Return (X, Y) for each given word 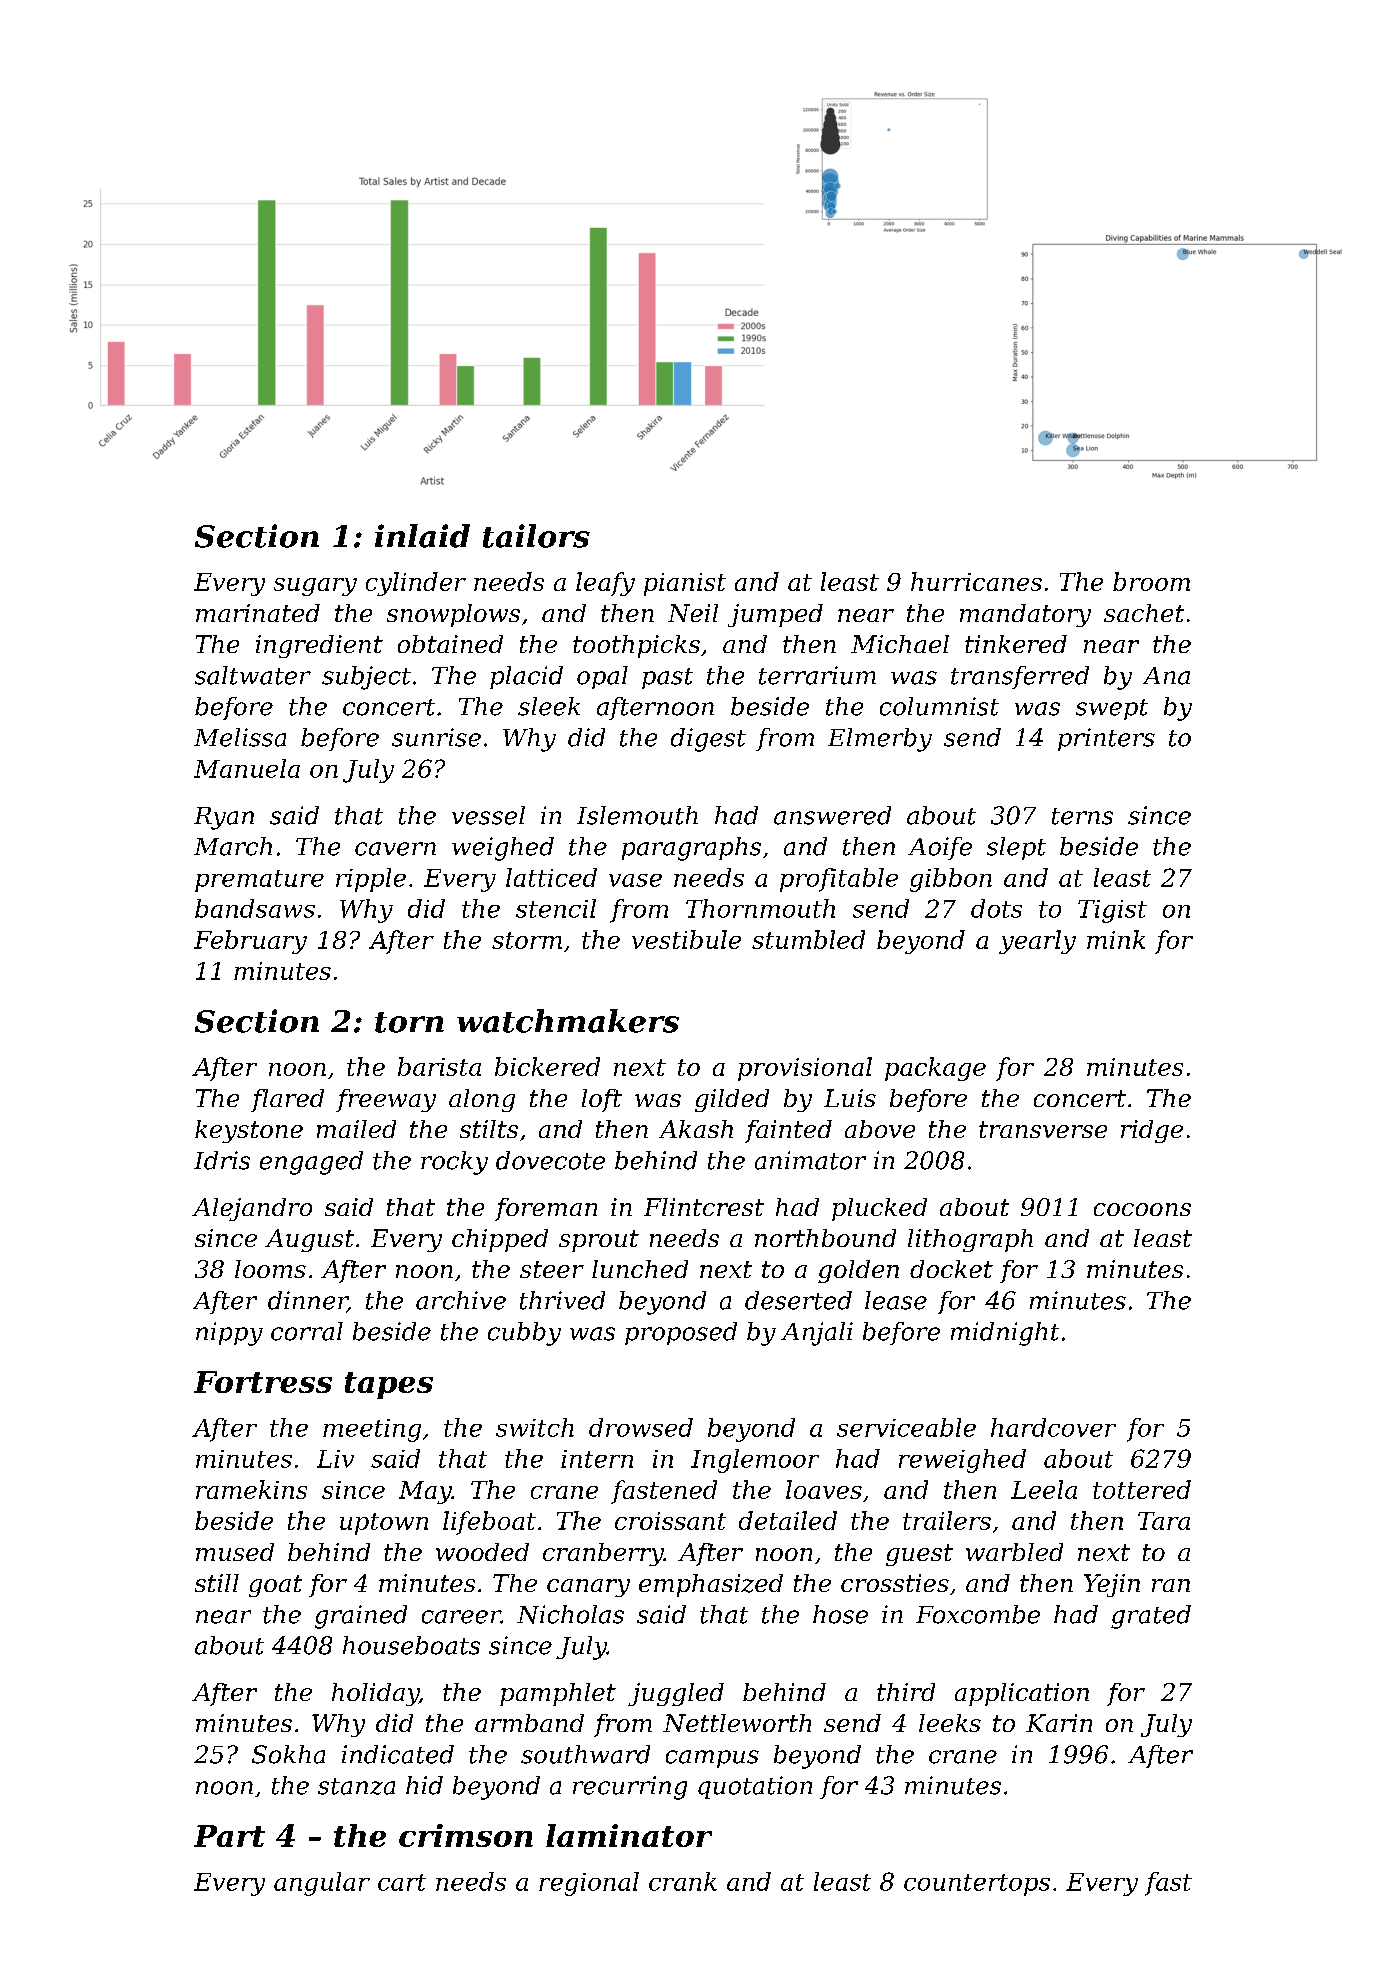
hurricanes (976, 581)
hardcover (1053, 1427)
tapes (389, 1385)
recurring (630, 1788)
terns (1082, 816)
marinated (258, 613)
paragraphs (691, 849)
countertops (977, 1885)
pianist (685, 584)
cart (402, 1882)
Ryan (224, 818)
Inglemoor (755, 1461)
